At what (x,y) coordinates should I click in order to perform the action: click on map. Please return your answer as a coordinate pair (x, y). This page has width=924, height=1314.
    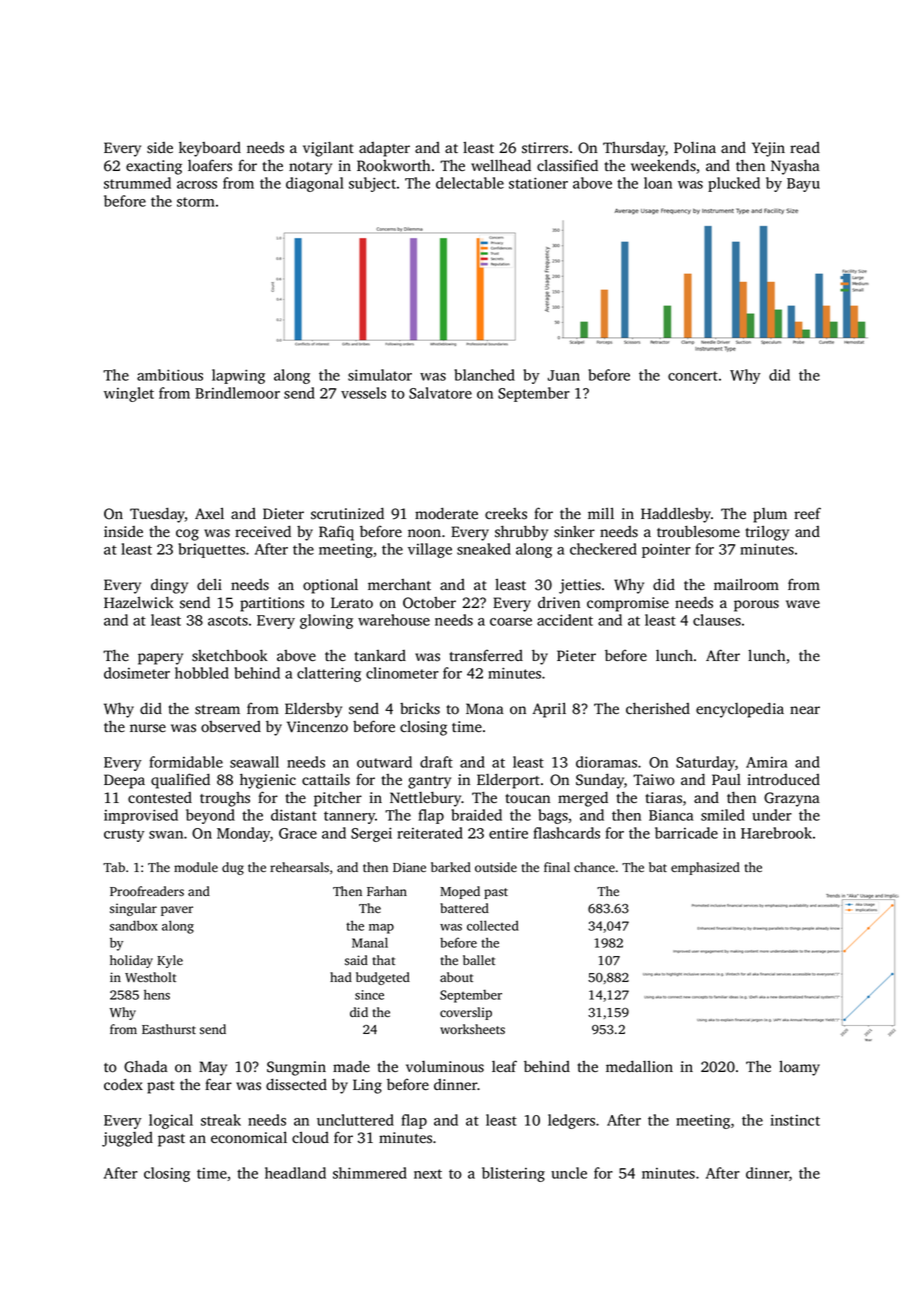
    Looking at the image, I should click on (381, 929).
